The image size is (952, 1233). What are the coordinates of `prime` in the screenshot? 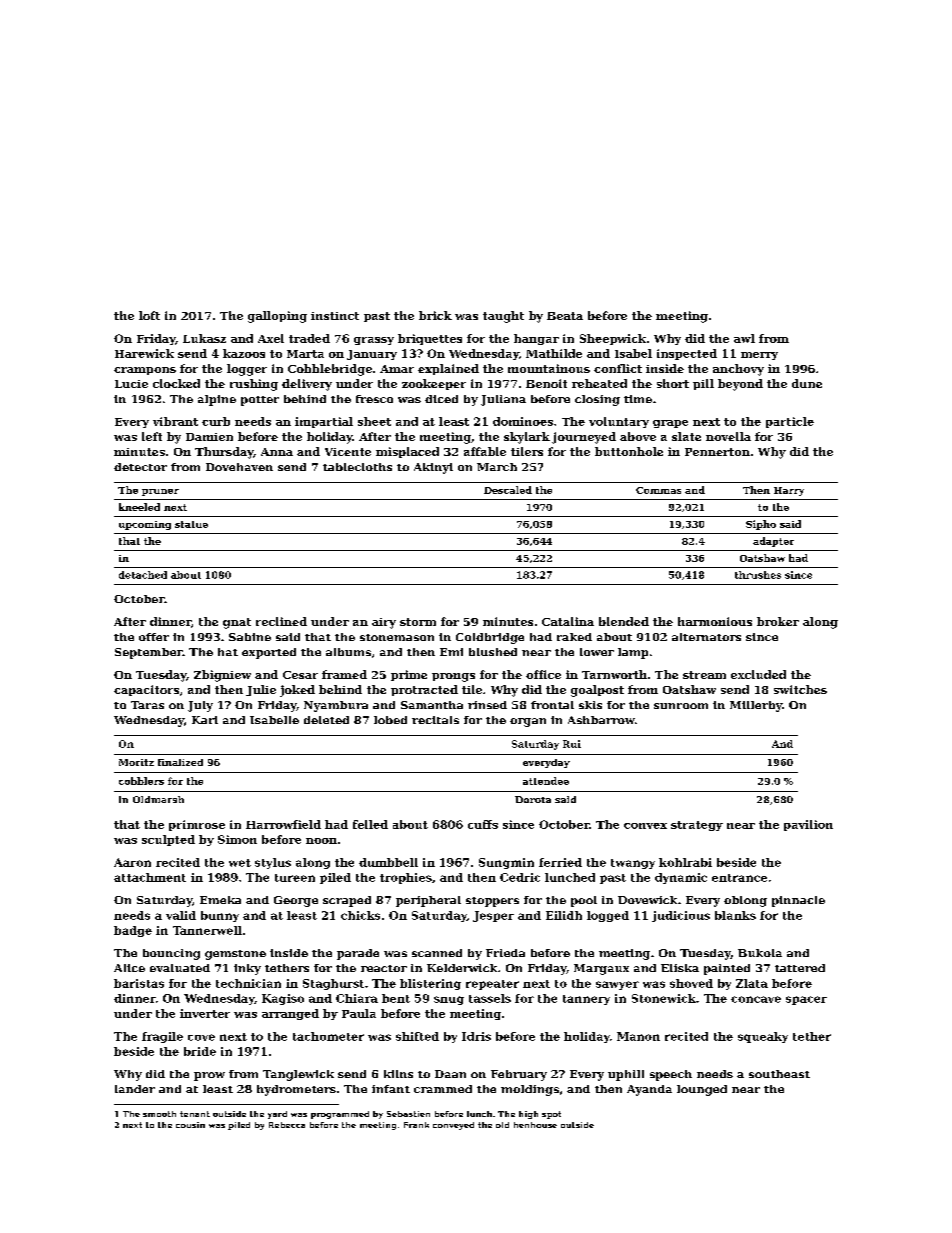 It's located at (409, 675).
